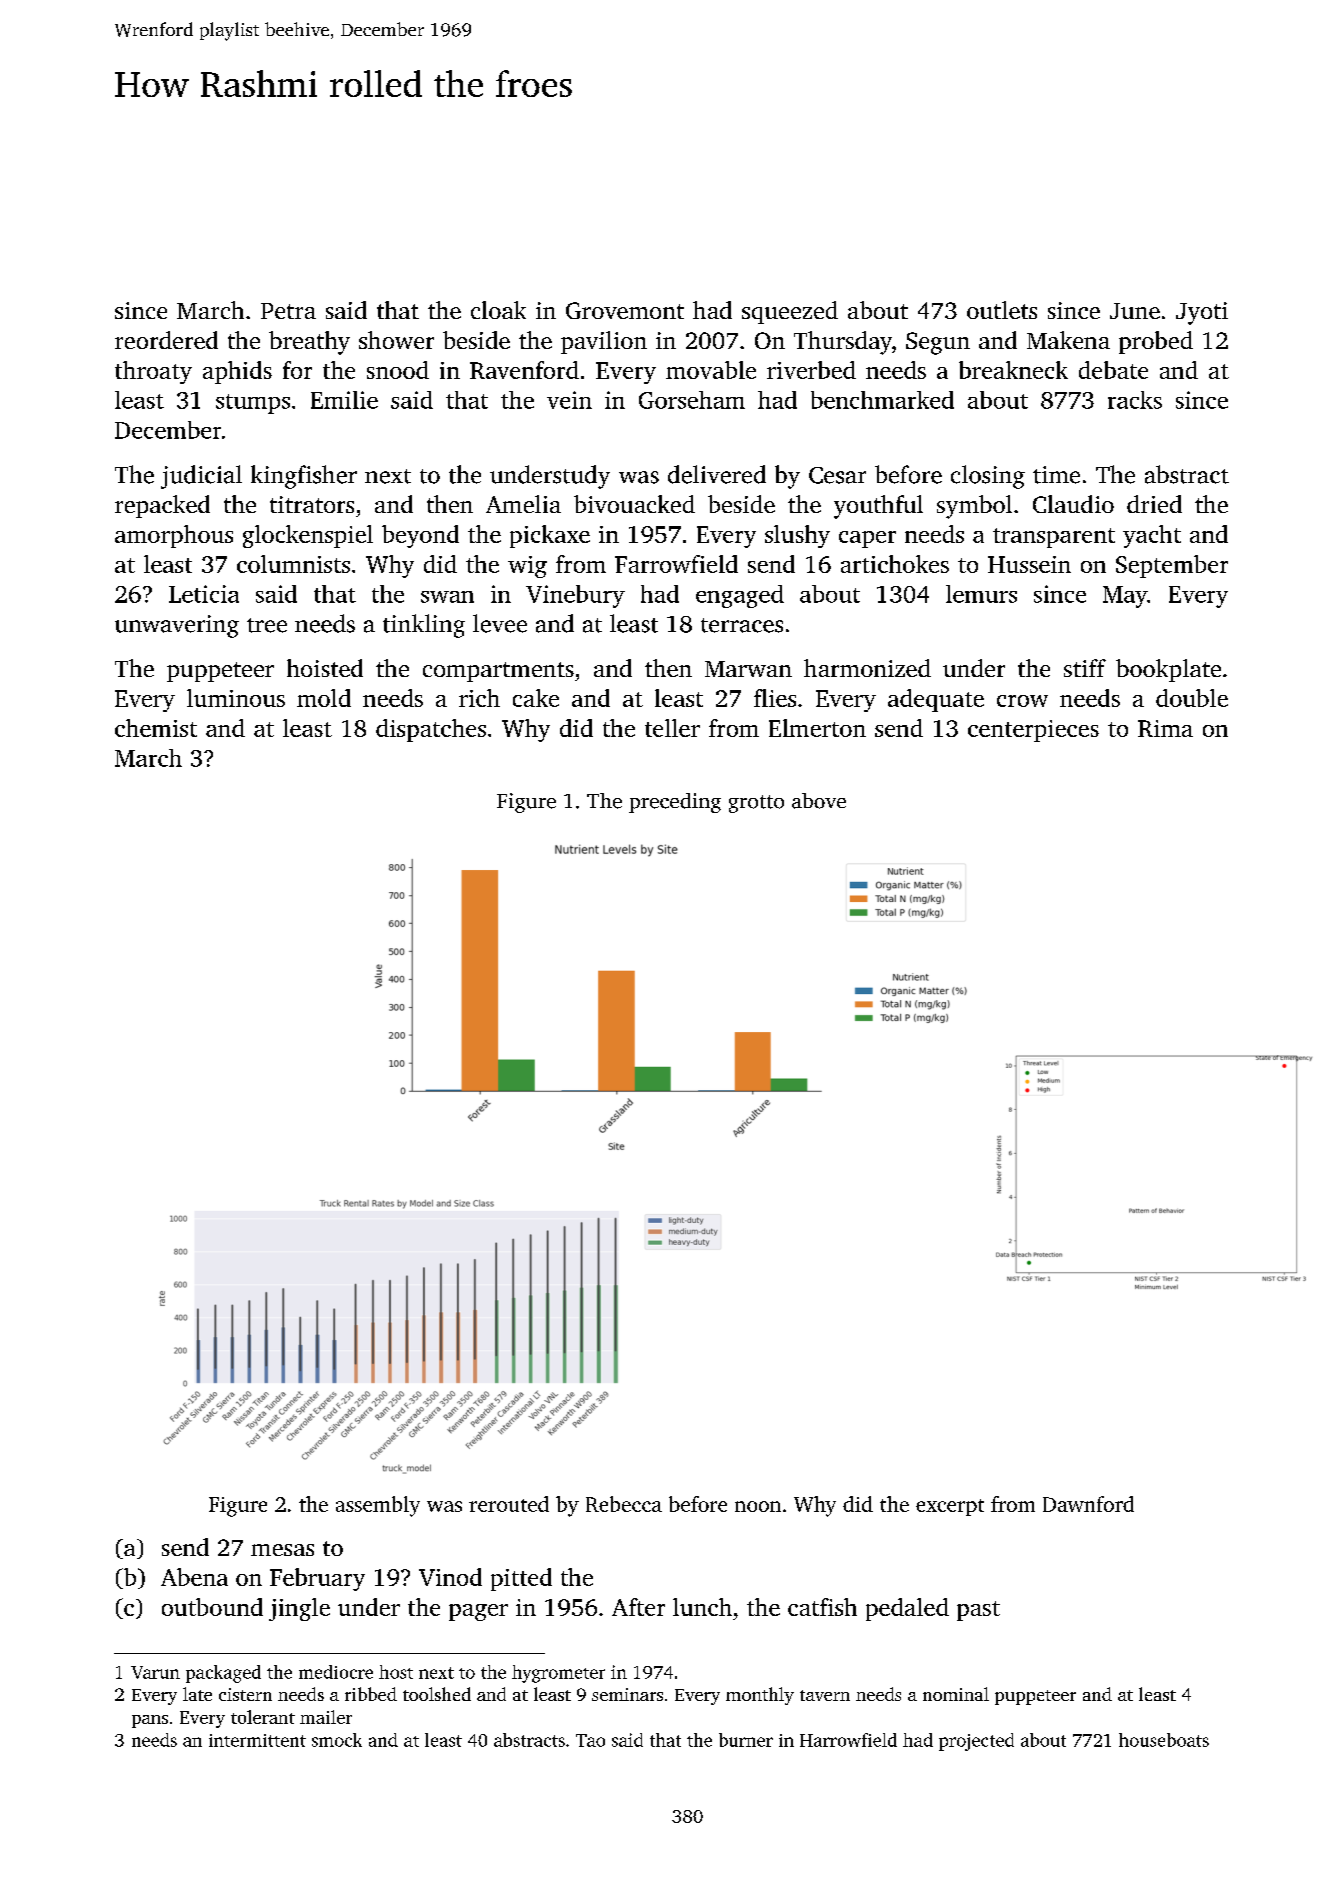  I want to click on Abena, so click(194, 1577).
